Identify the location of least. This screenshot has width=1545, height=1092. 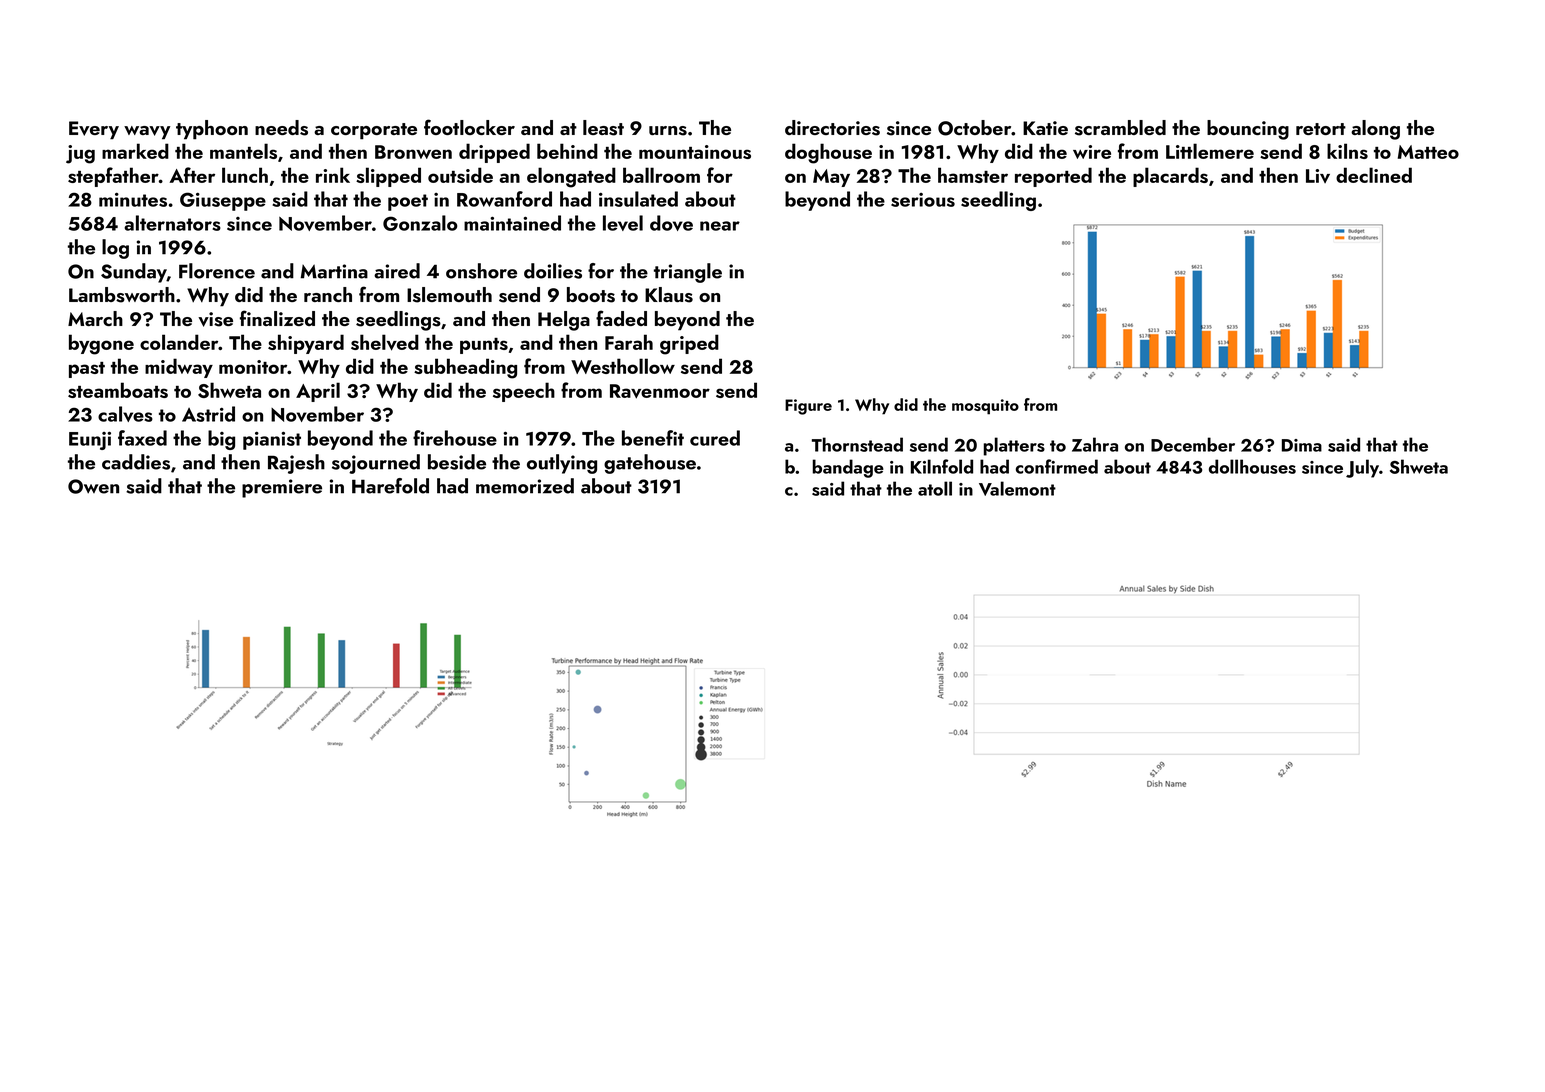
(603, 128).
